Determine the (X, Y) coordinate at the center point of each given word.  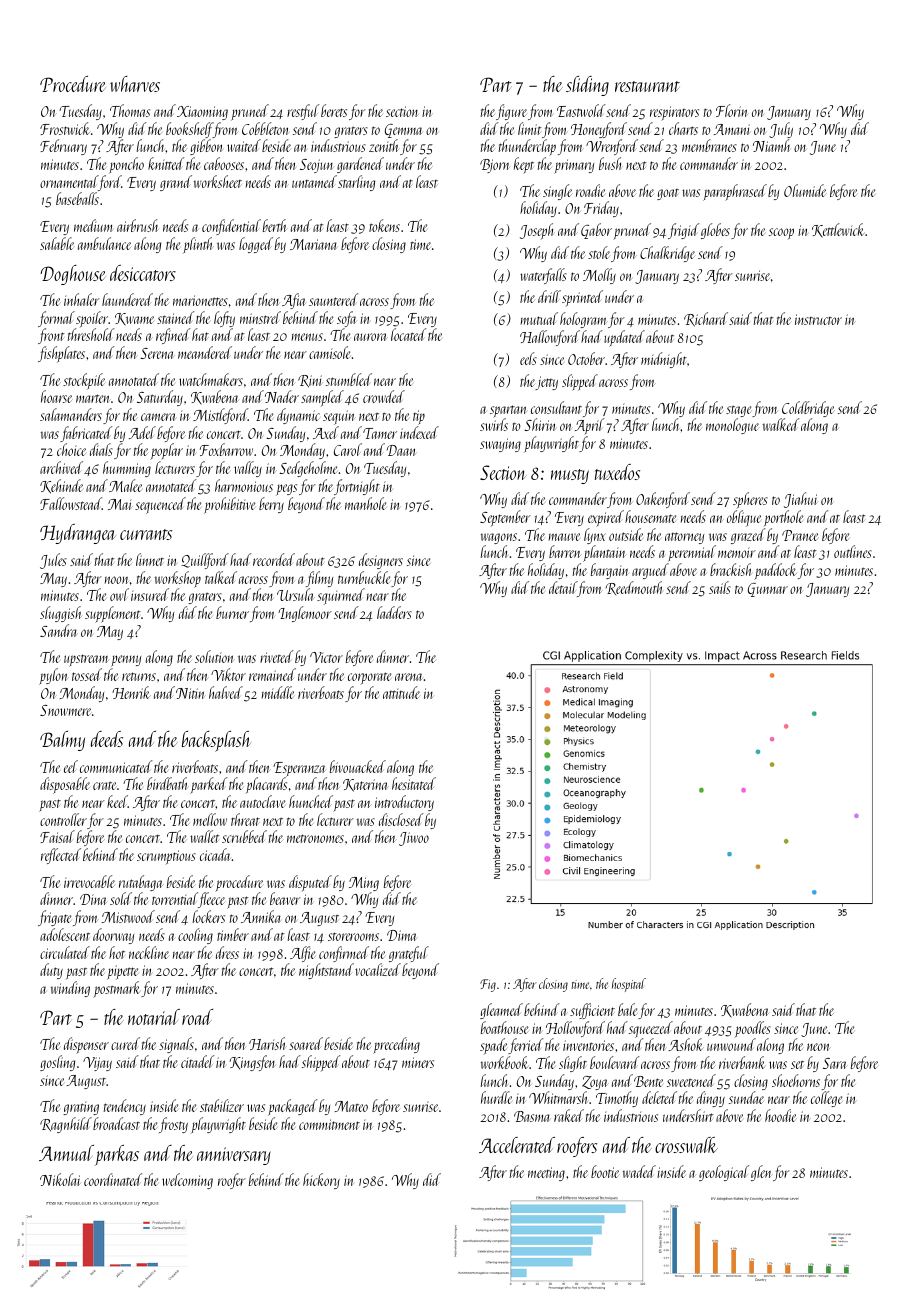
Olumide (805, 190)
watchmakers (211, 379)
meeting (546, 1174)
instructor (818, 319)
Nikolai (60, 1179)
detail (563, 587)
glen (761, 1173)
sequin (339, 417)
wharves (135, 84)
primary (574, 166)
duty (51, 971)
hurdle (496, 1097)
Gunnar (768, 590)
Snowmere (65, 710)
